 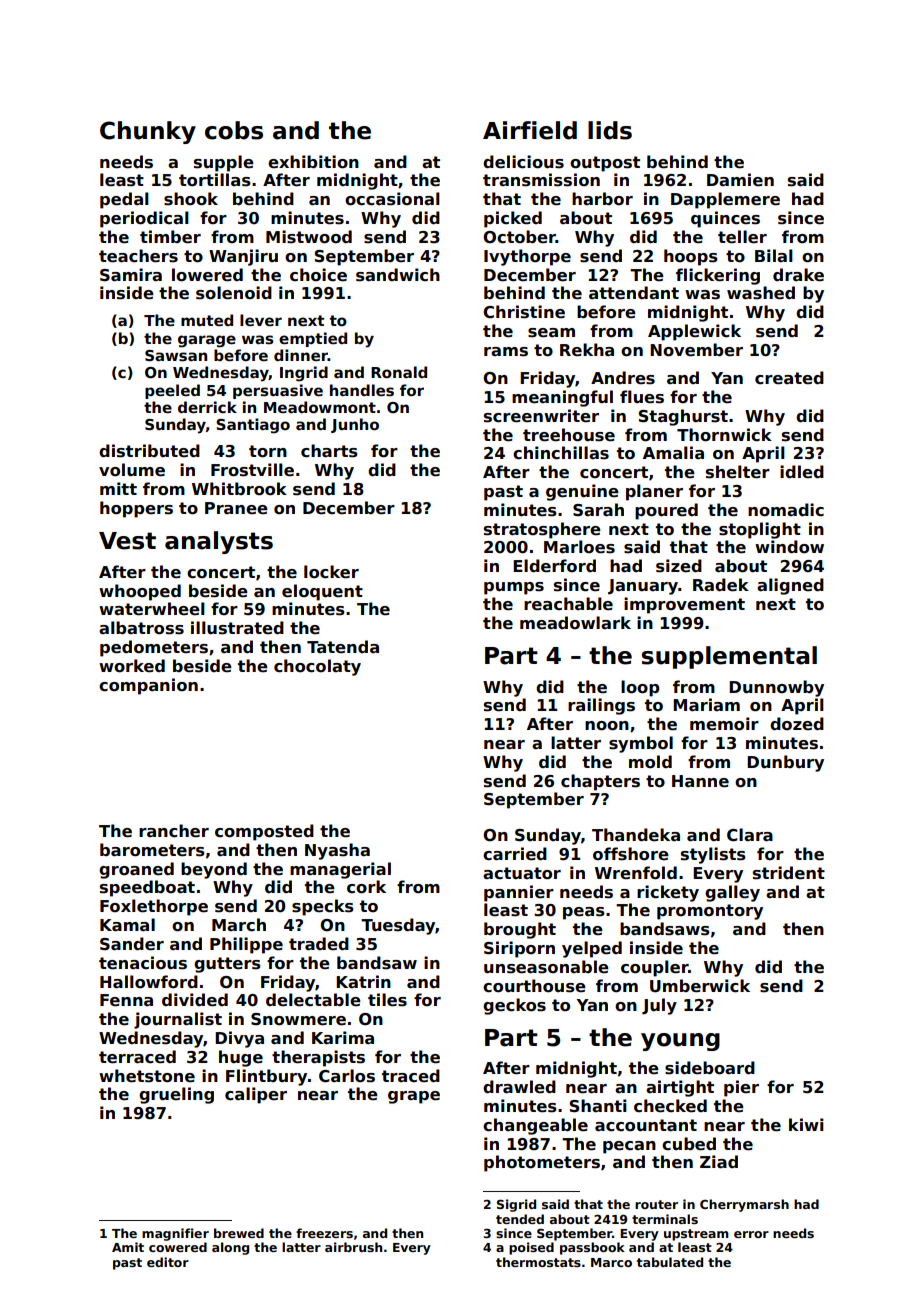 What do you see at coordinates (530, 130) in the document?
I see `Airfield` at bounding box center [530, 130].
